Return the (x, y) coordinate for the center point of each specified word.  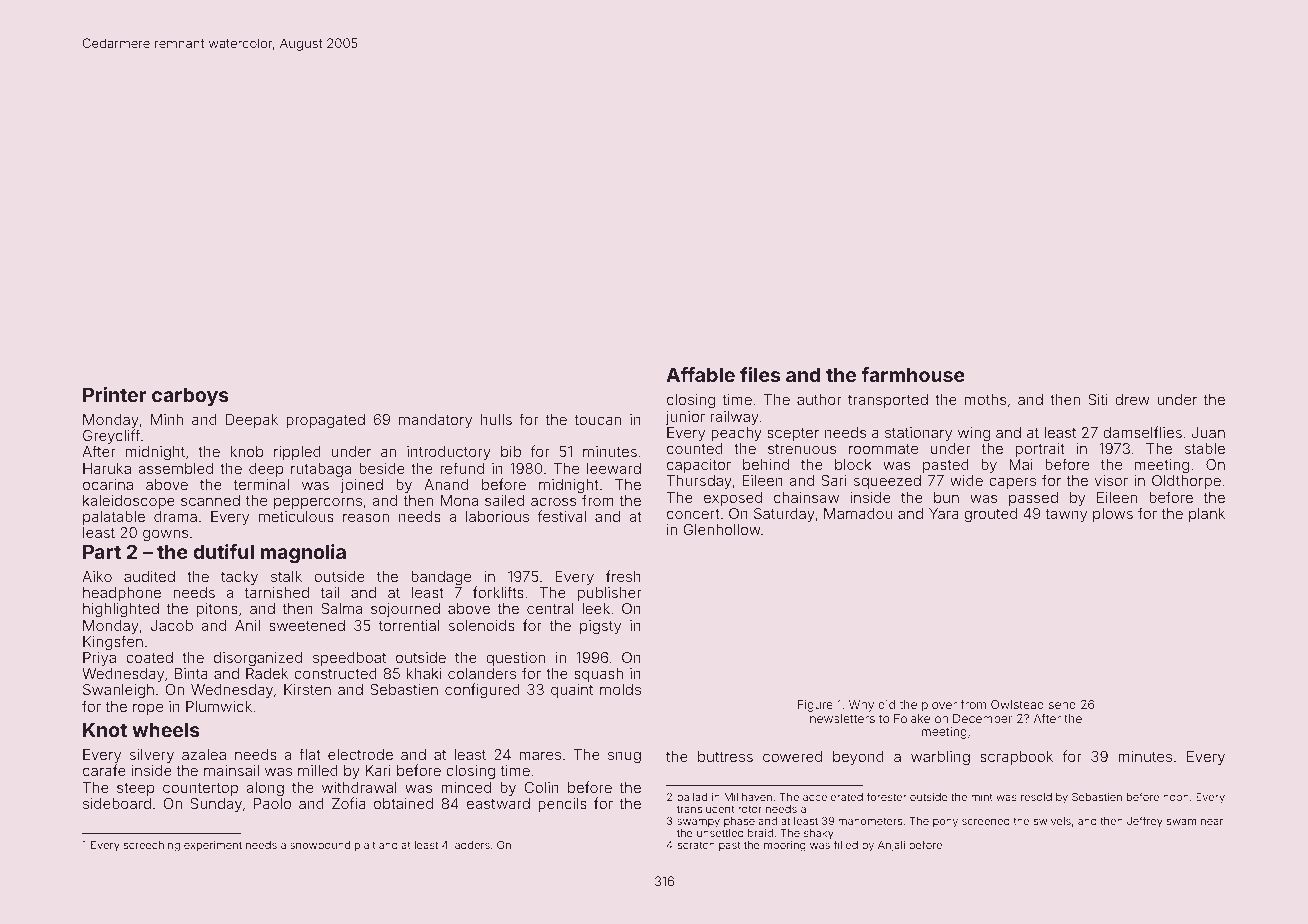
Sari (834, 480)
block (853, 464)
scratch (696, 845)
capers (1012, 483)
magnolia (303, 553)
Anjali (891, 846)
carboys (190, 397)
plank (1207, 515)
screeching (152, 846)
